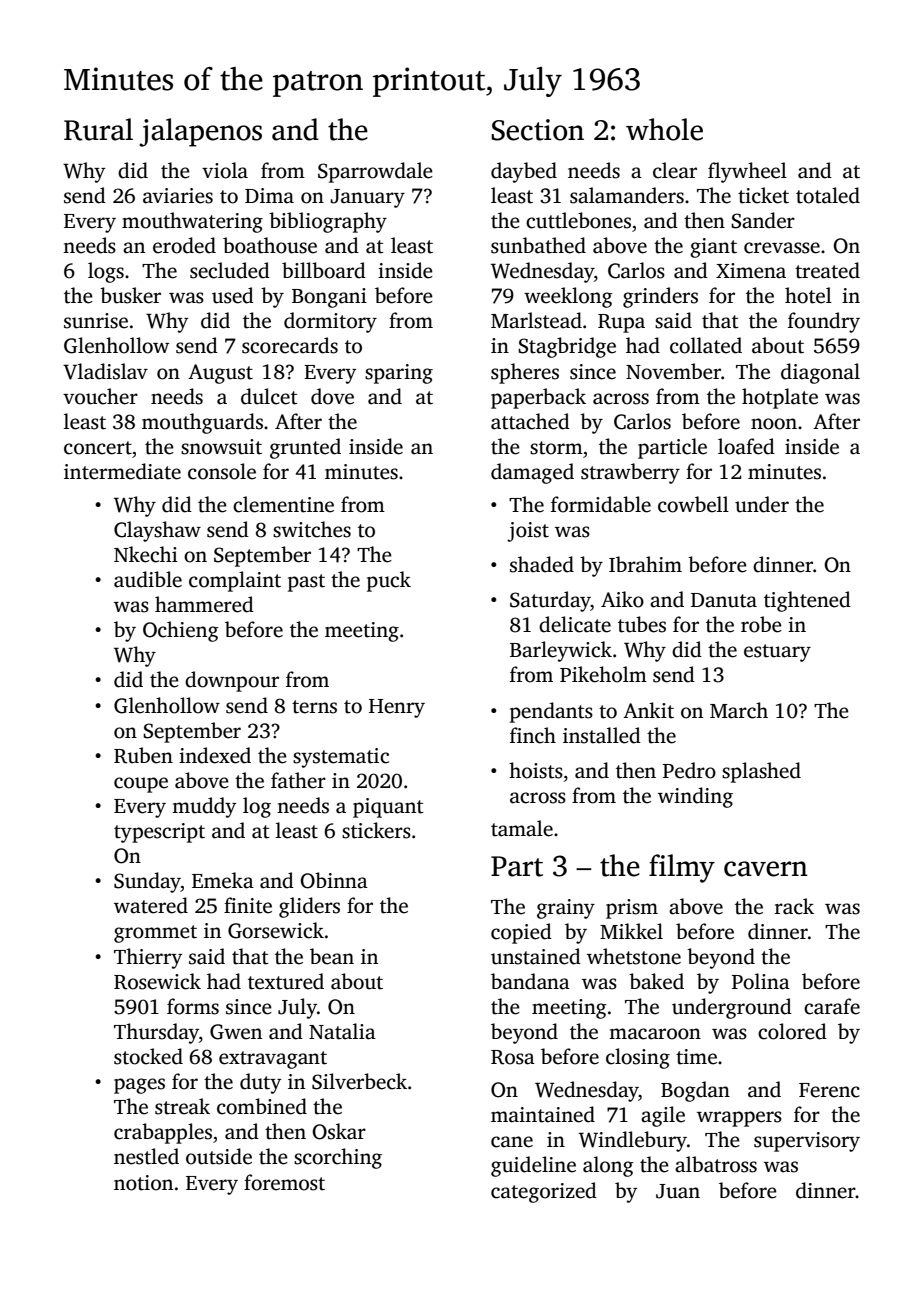 The width and height of the image is (924, 1311). Describe the element at coordinates (633, 1141) in the image. I see `Windlebury` at that location.
